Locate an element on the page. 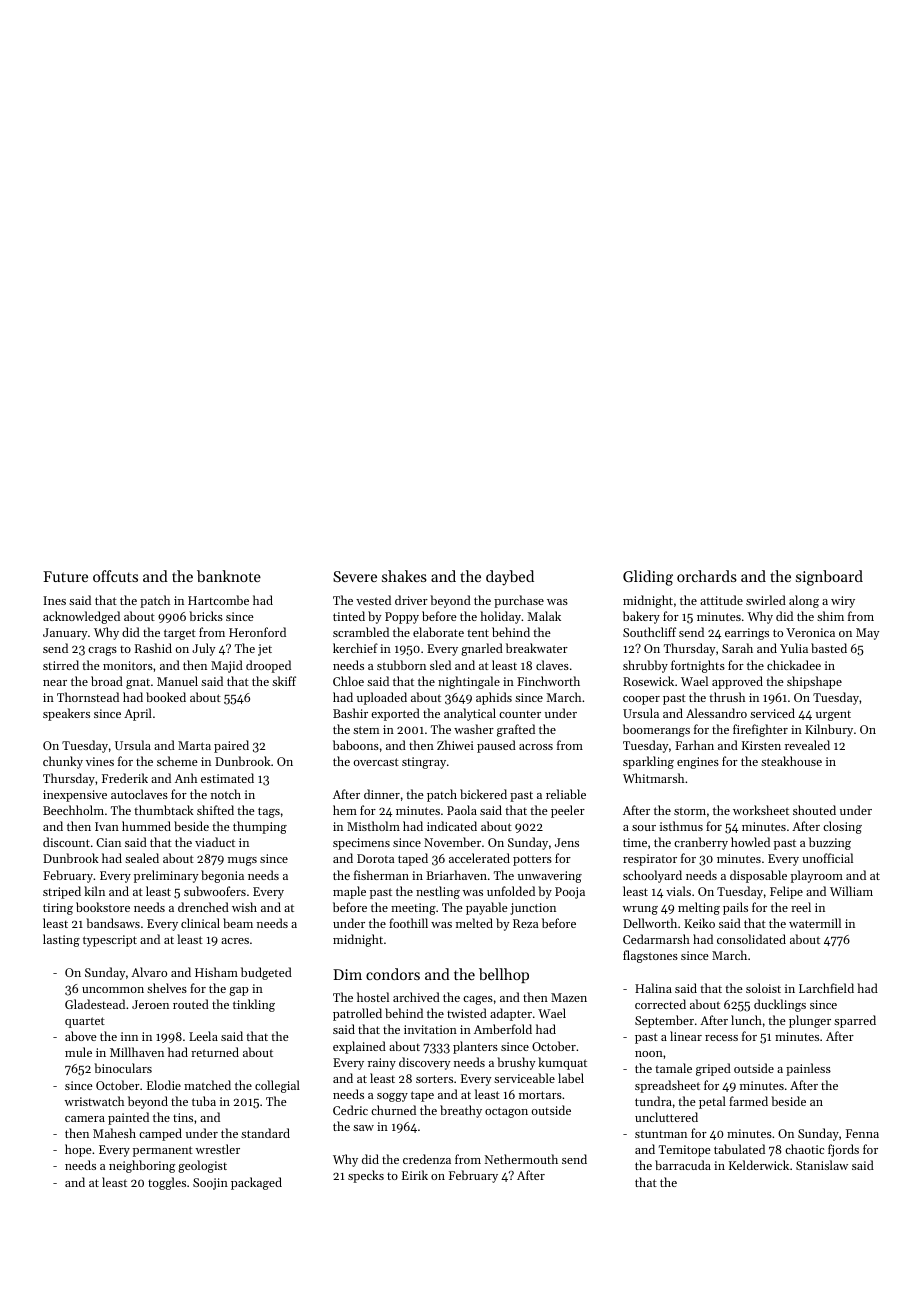 This image has height=1308, width=924. cooper is located at coordinates (641, 700).
